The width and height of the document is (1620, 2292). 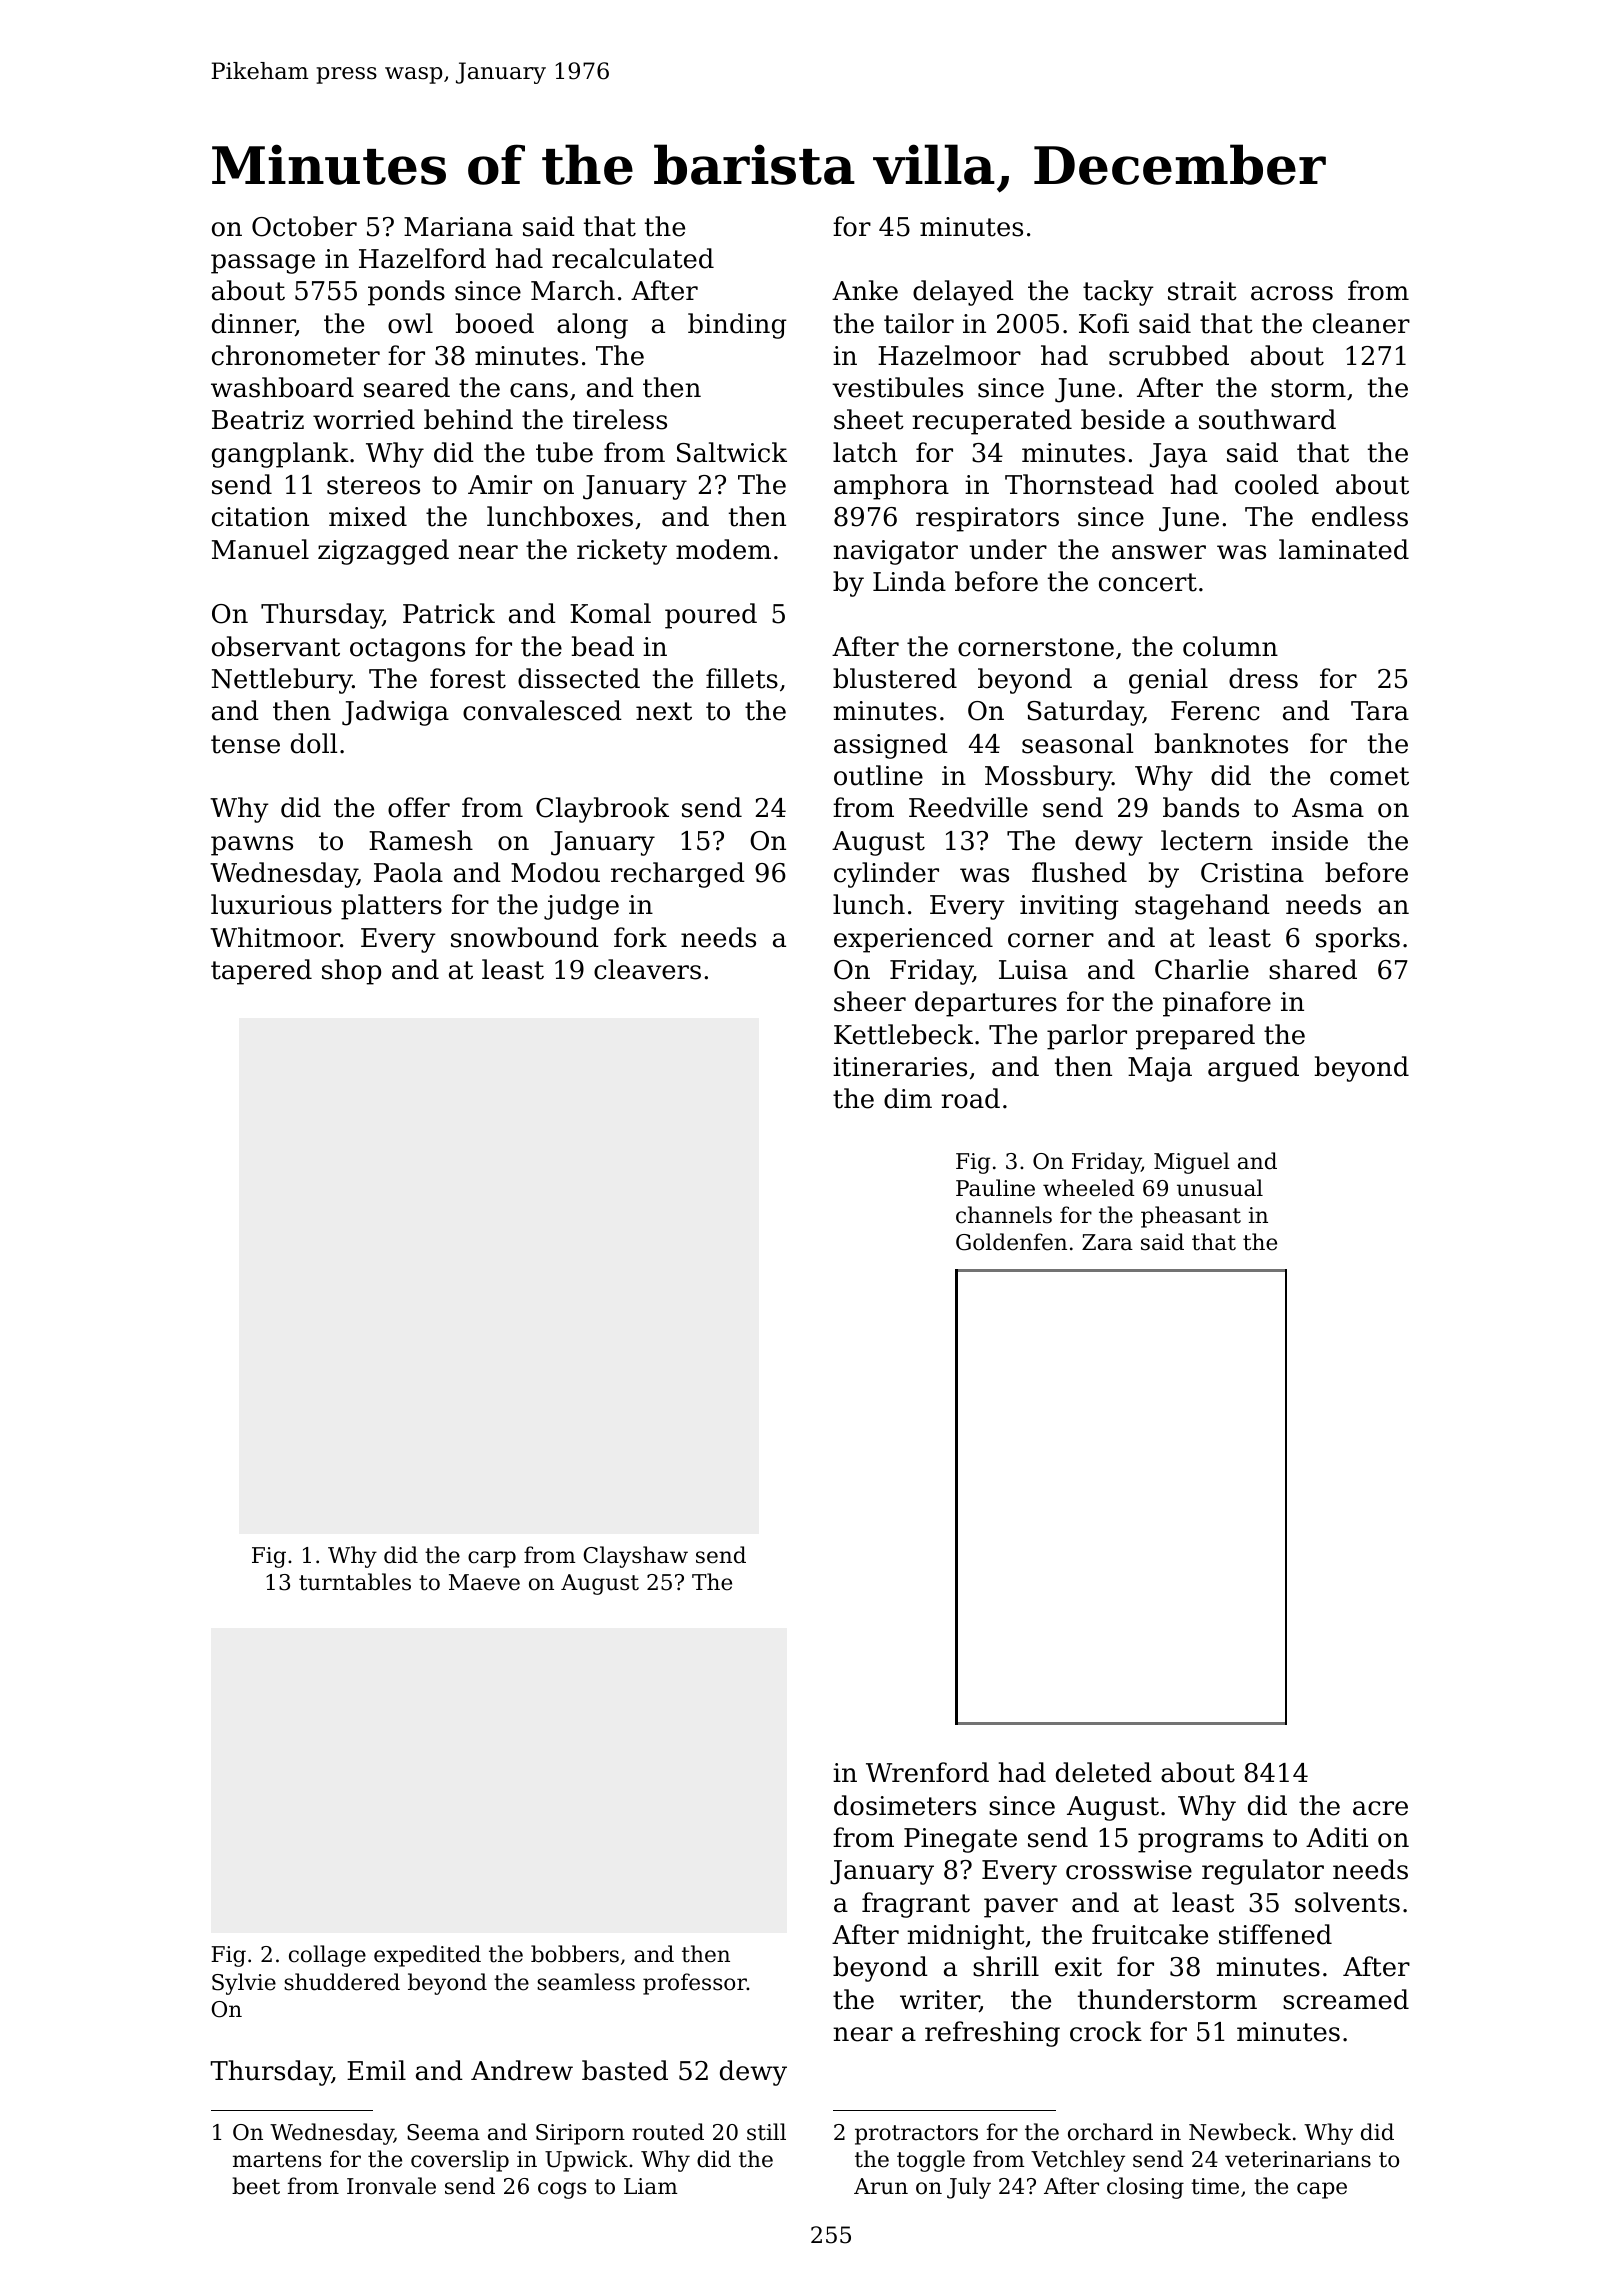 I want to click on Anke, so click(x=865, y=290).
